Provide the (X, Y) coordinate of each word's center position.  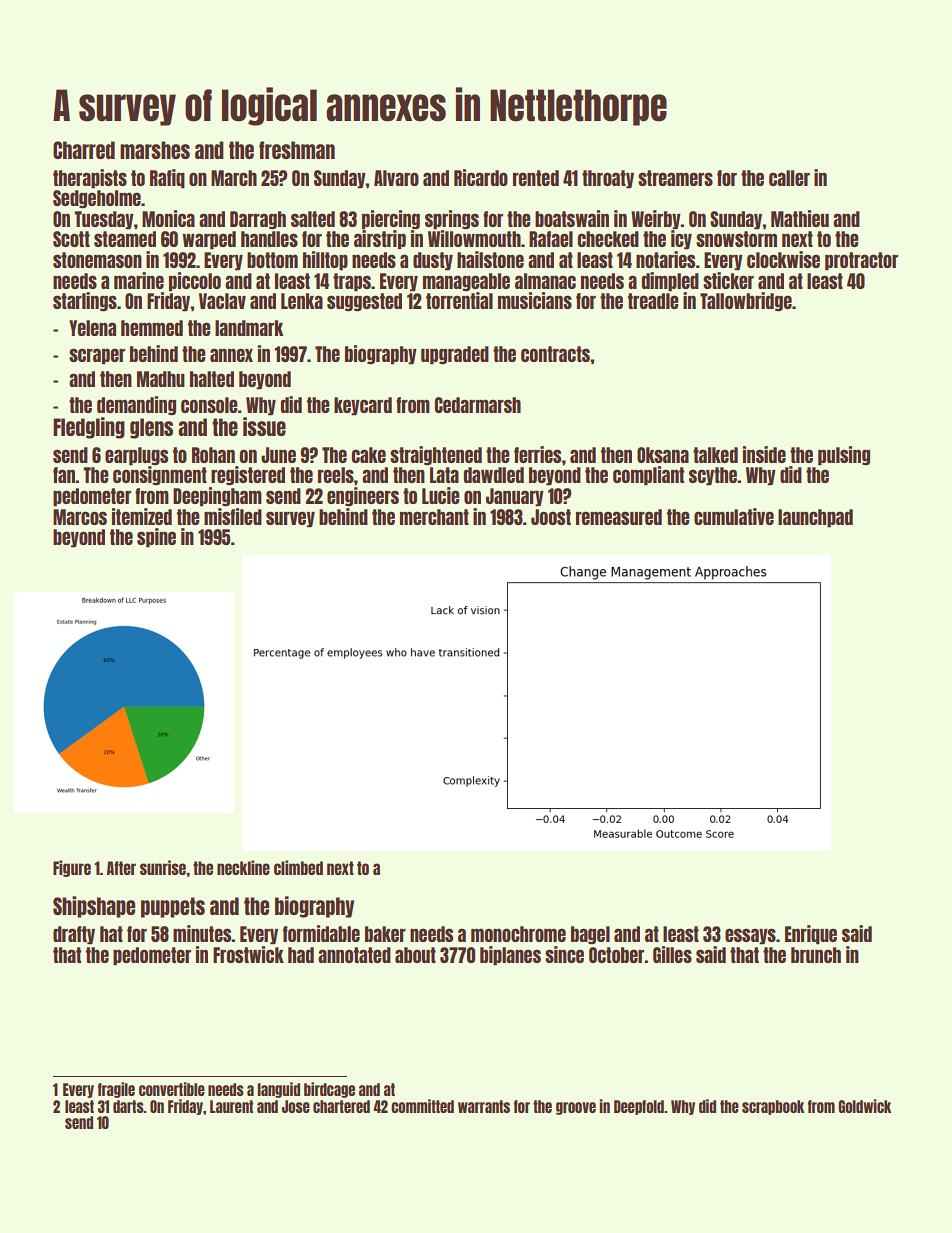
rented (536, 178)
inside (764, 454)
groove (576, 1108)
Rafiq (167, 179)
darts (128, 1106)
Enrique (811, 935)
